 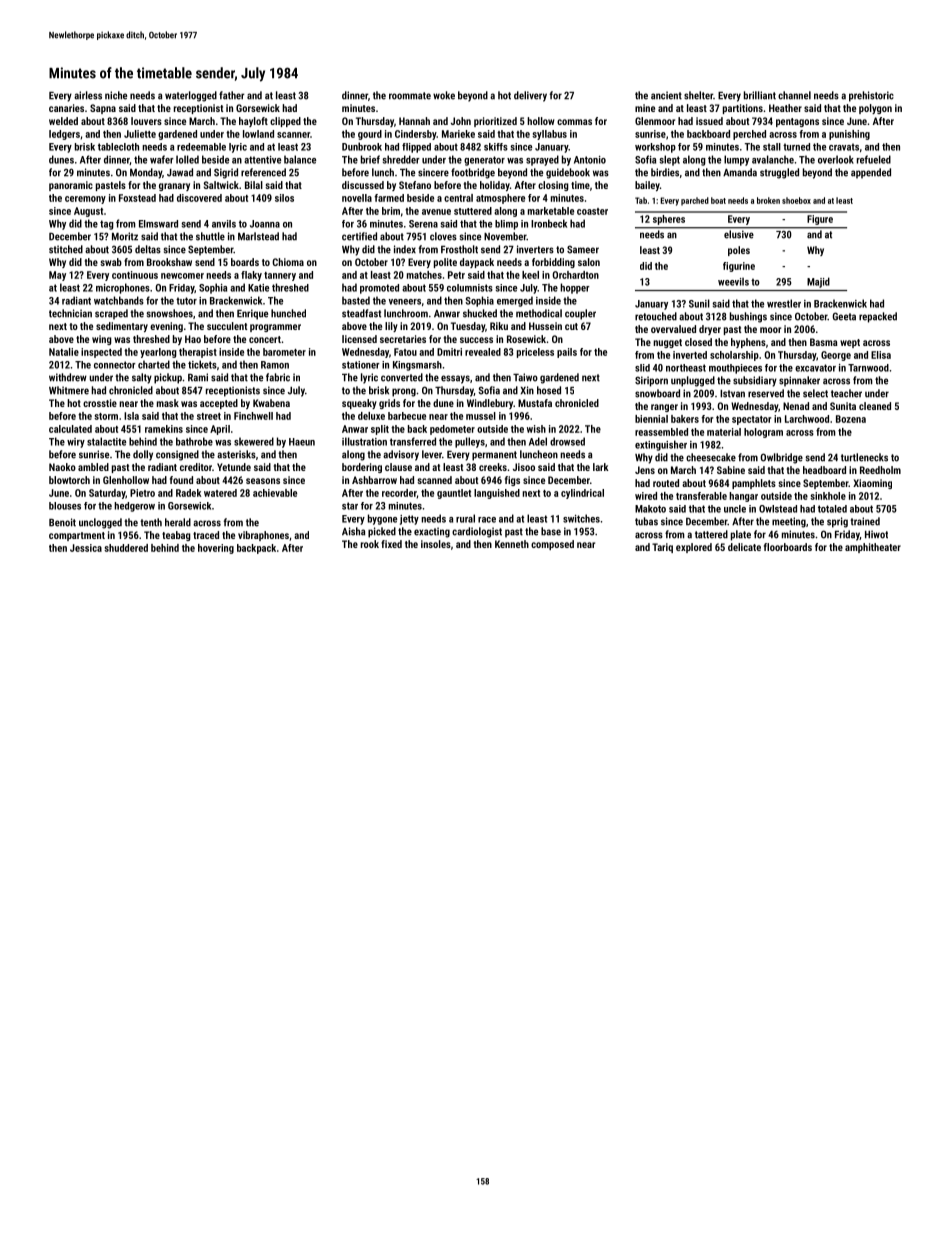 I want to click on snowshoes, so click(x=169, y=313).
